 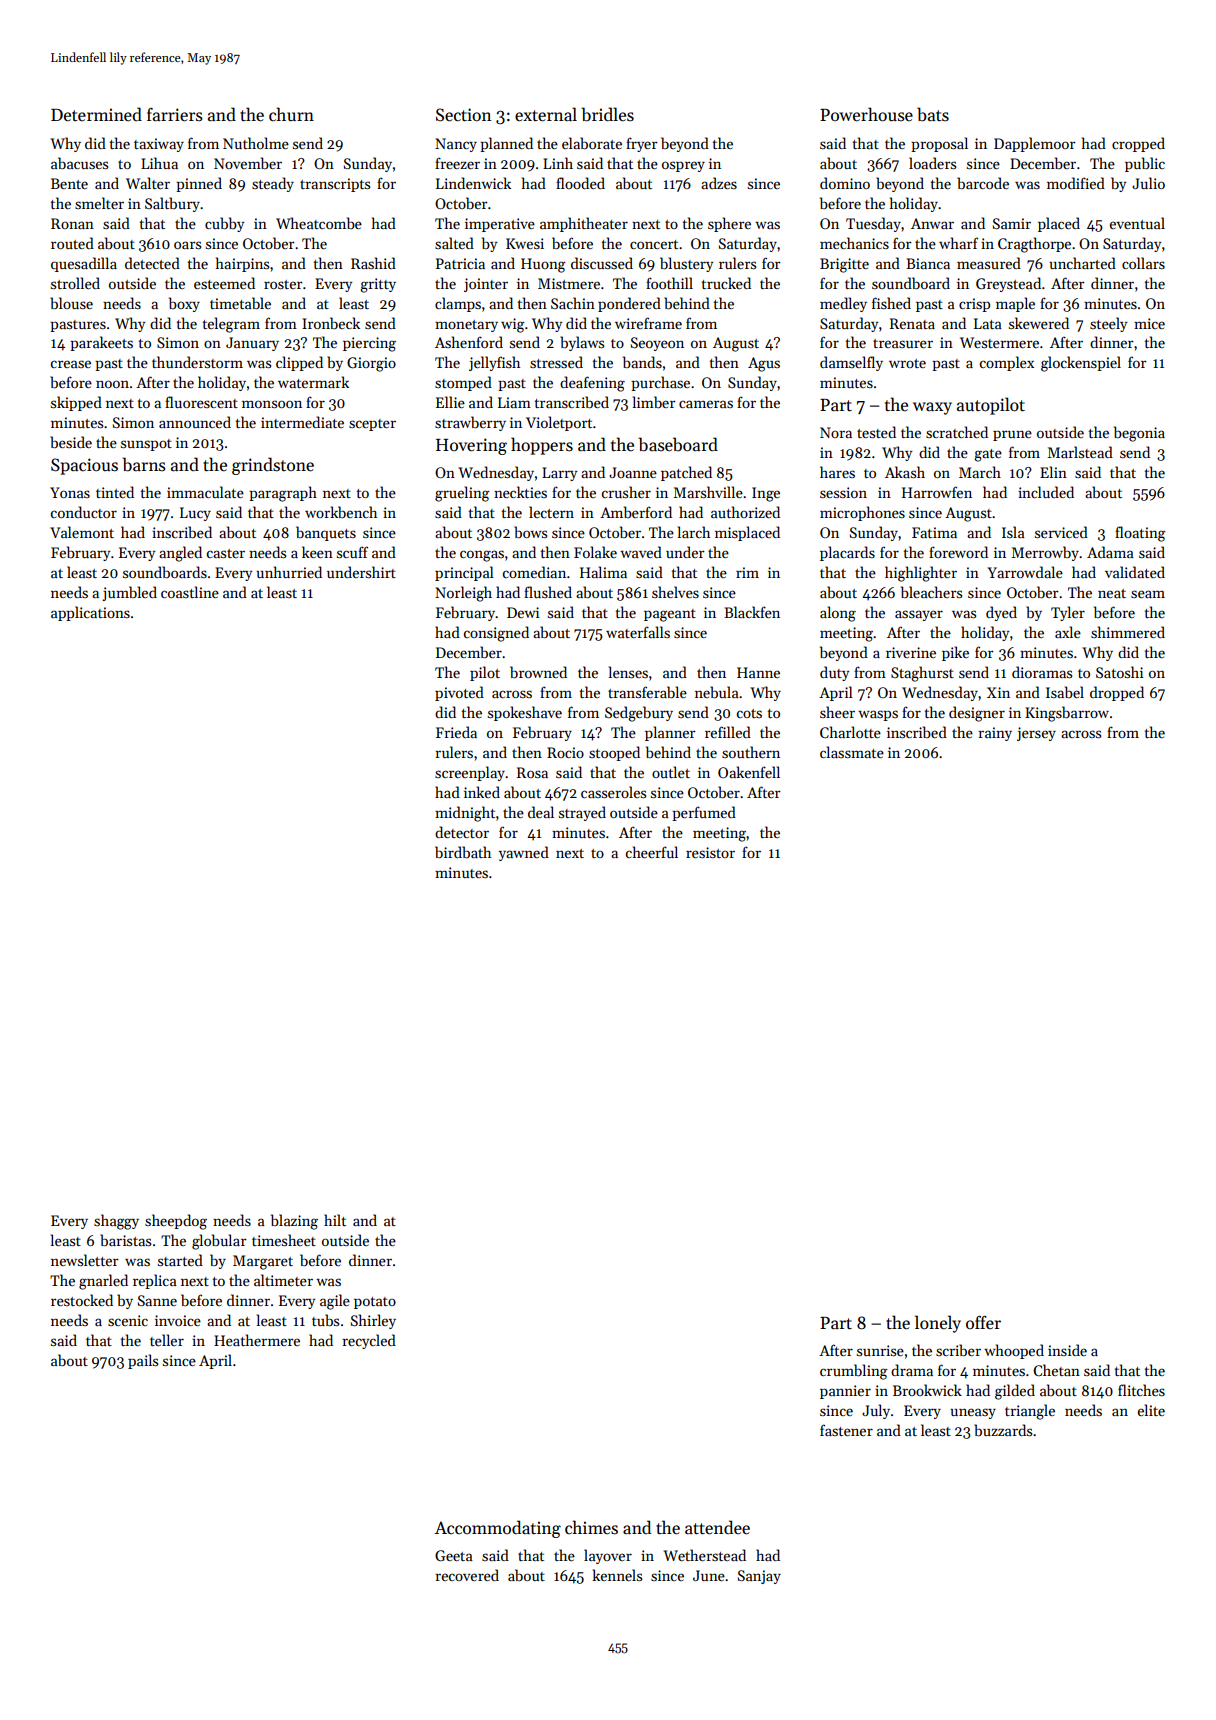 I want to click on applications, so click(x=90, y=613).
